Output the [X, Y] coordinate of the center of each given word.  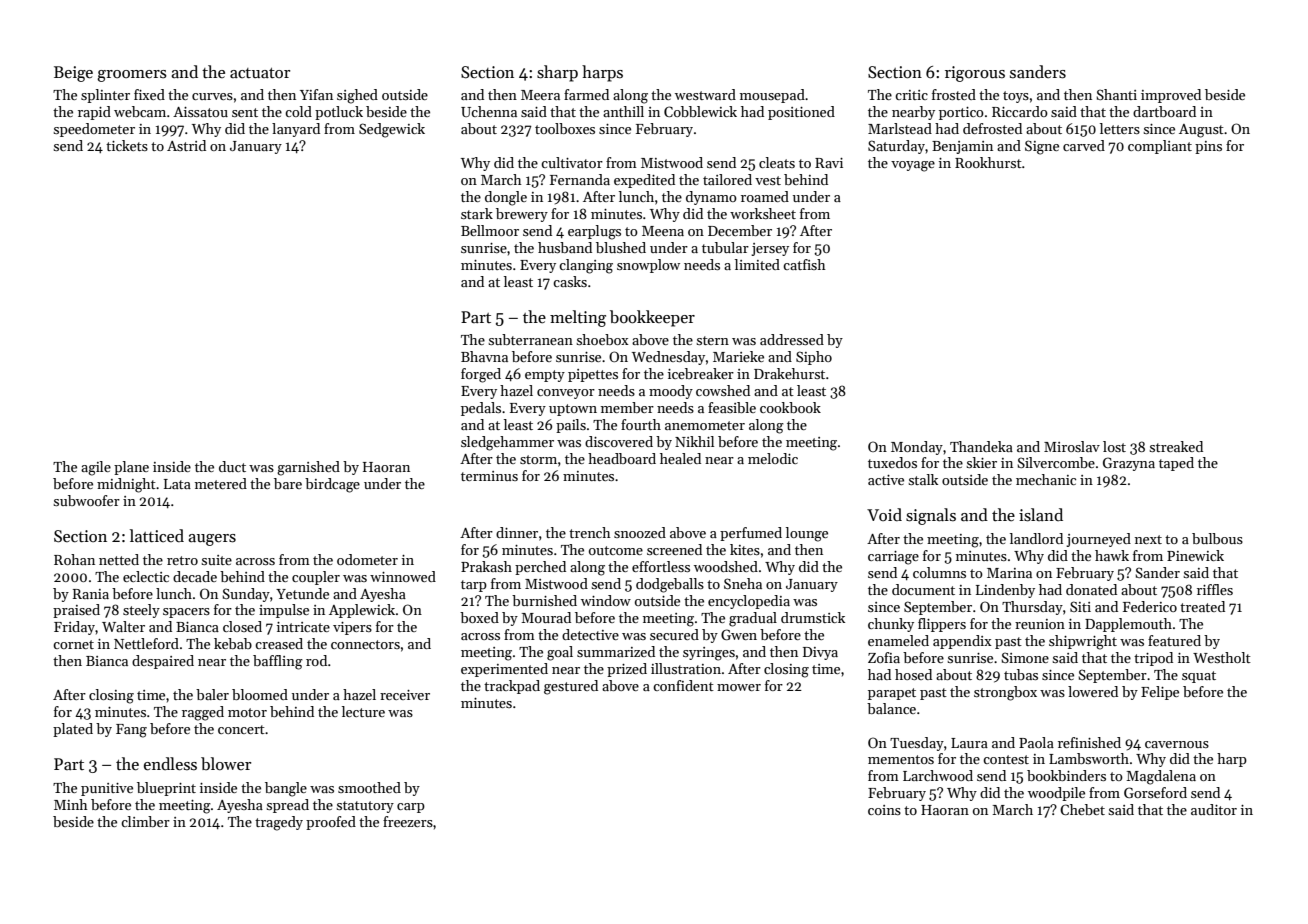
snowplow [648, 266]
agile [96, 468]
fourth [641, 424]
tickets [127, 145]
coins [884, 810]
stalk [923, 479]
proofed [331, 823]
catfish [804, 264]
